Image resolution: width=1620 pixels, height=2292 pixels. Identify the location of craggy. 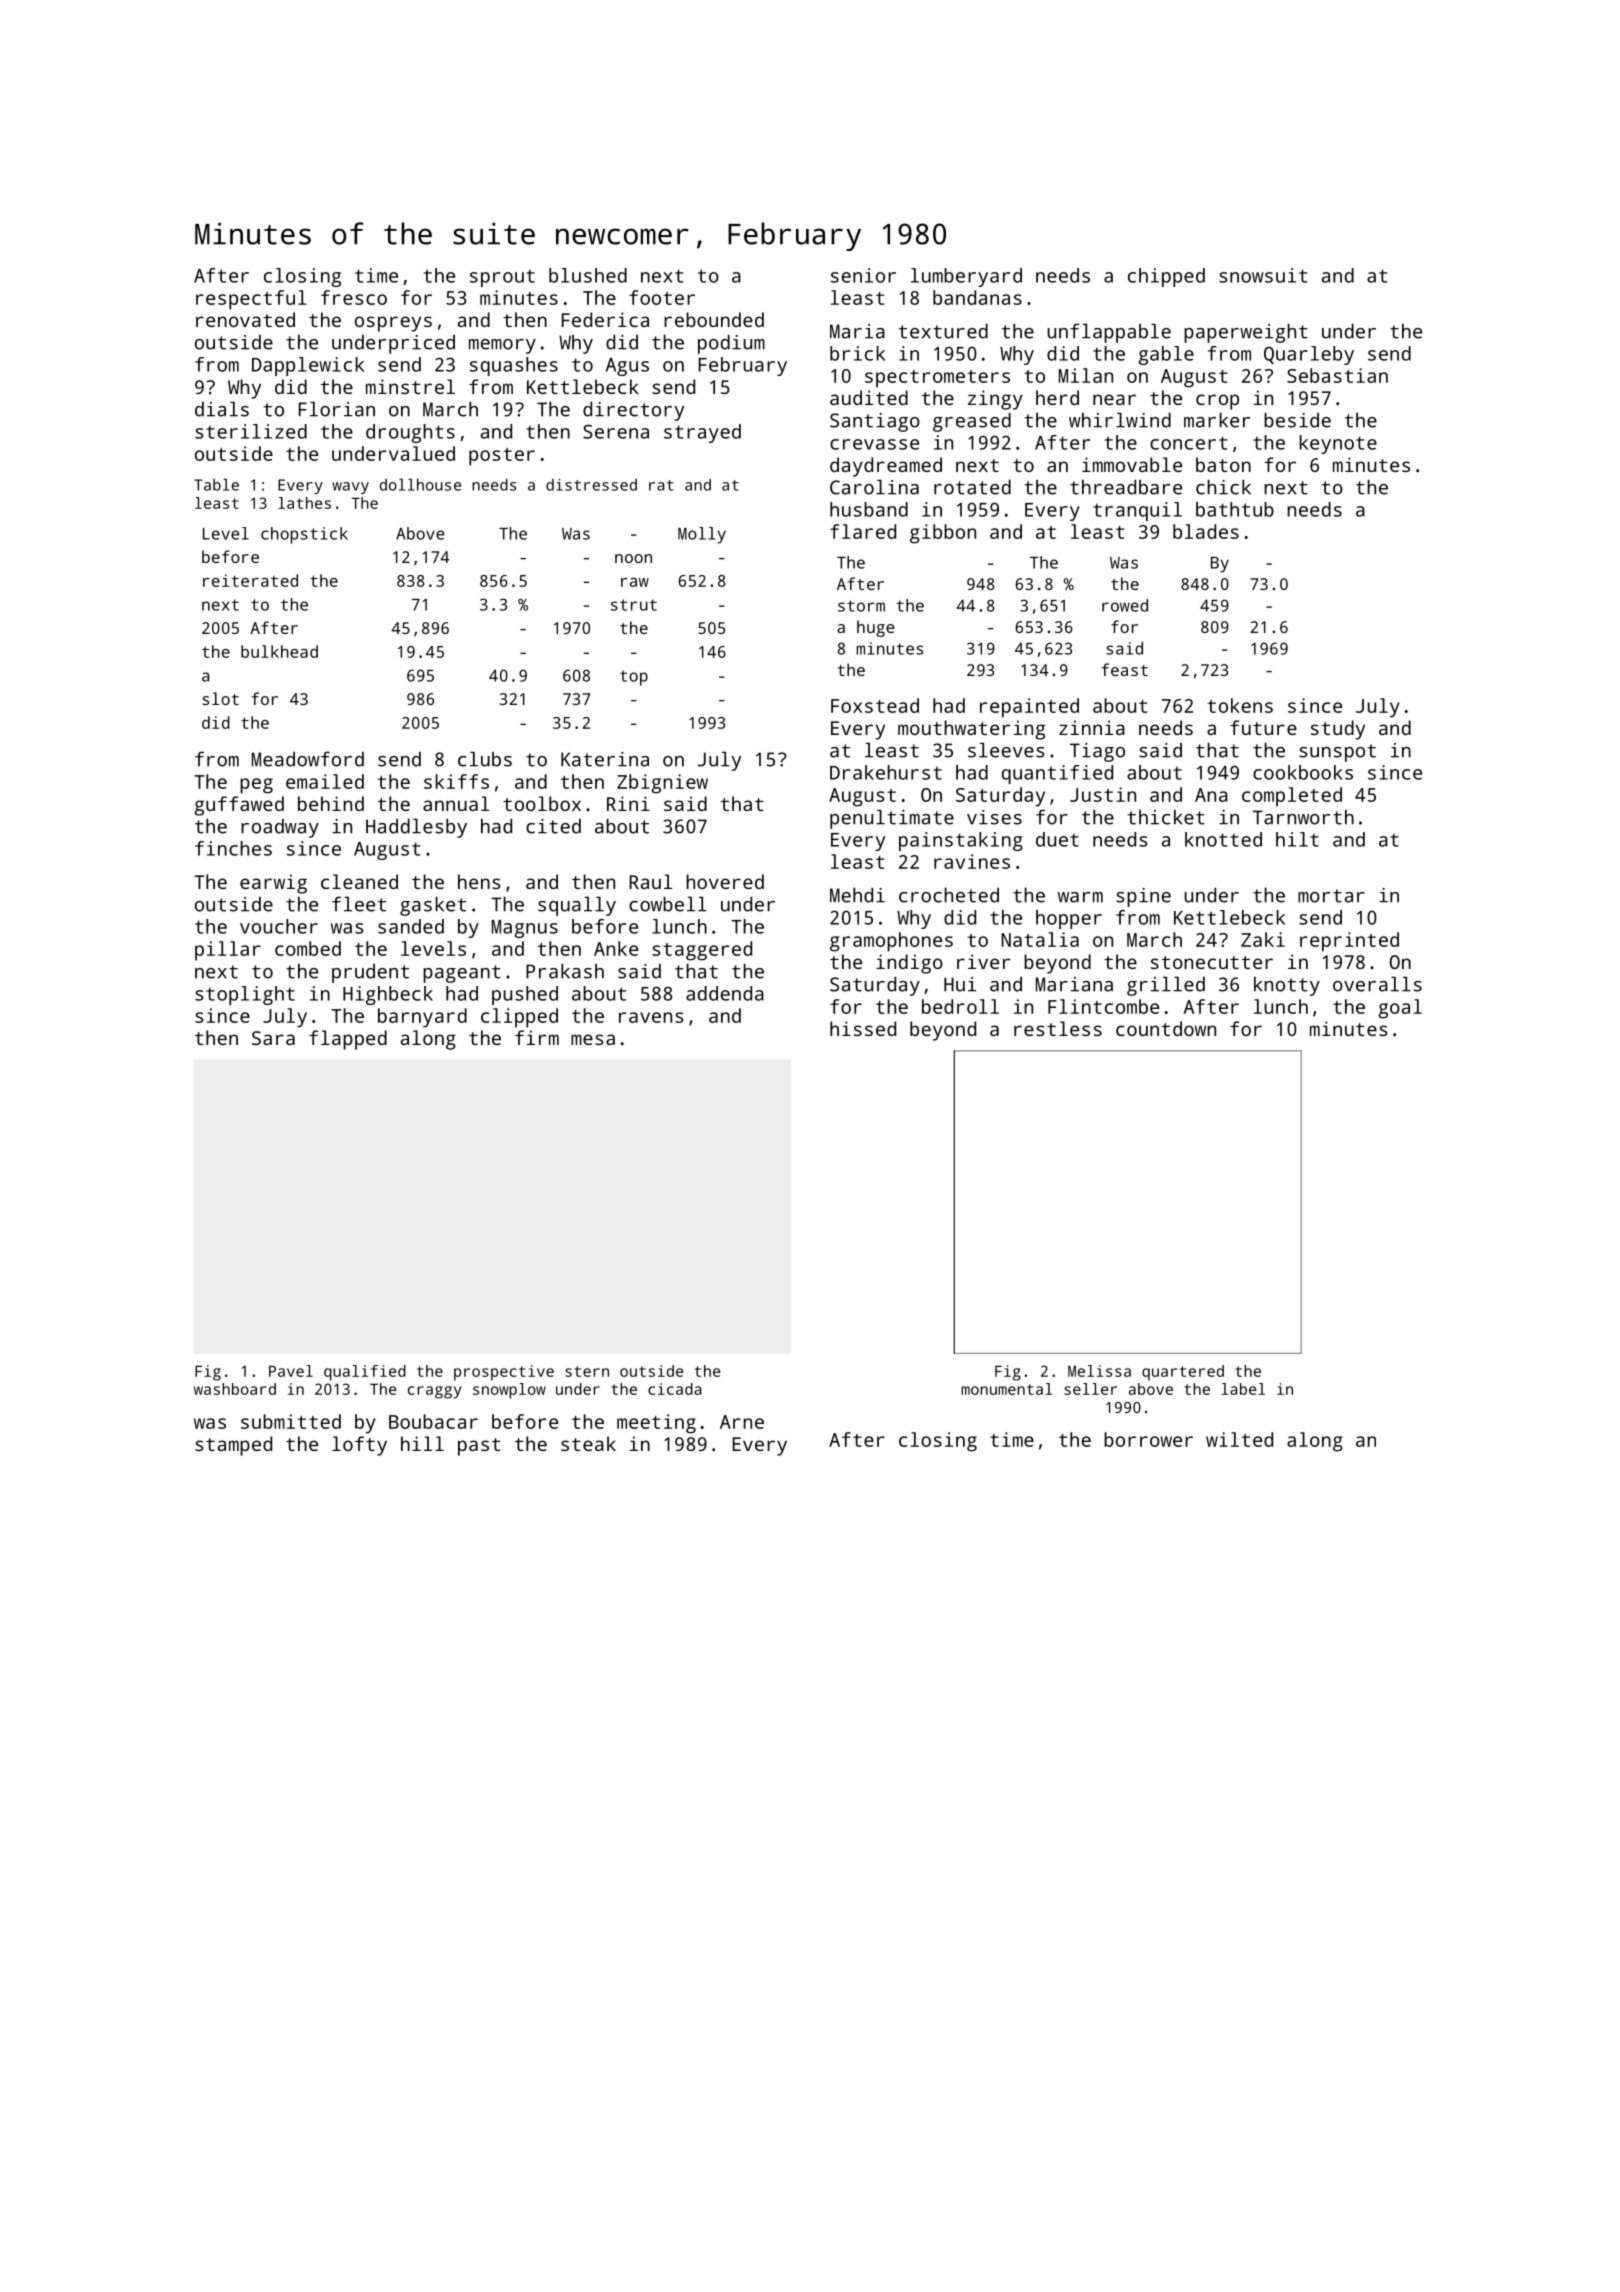
(435, 1392).
